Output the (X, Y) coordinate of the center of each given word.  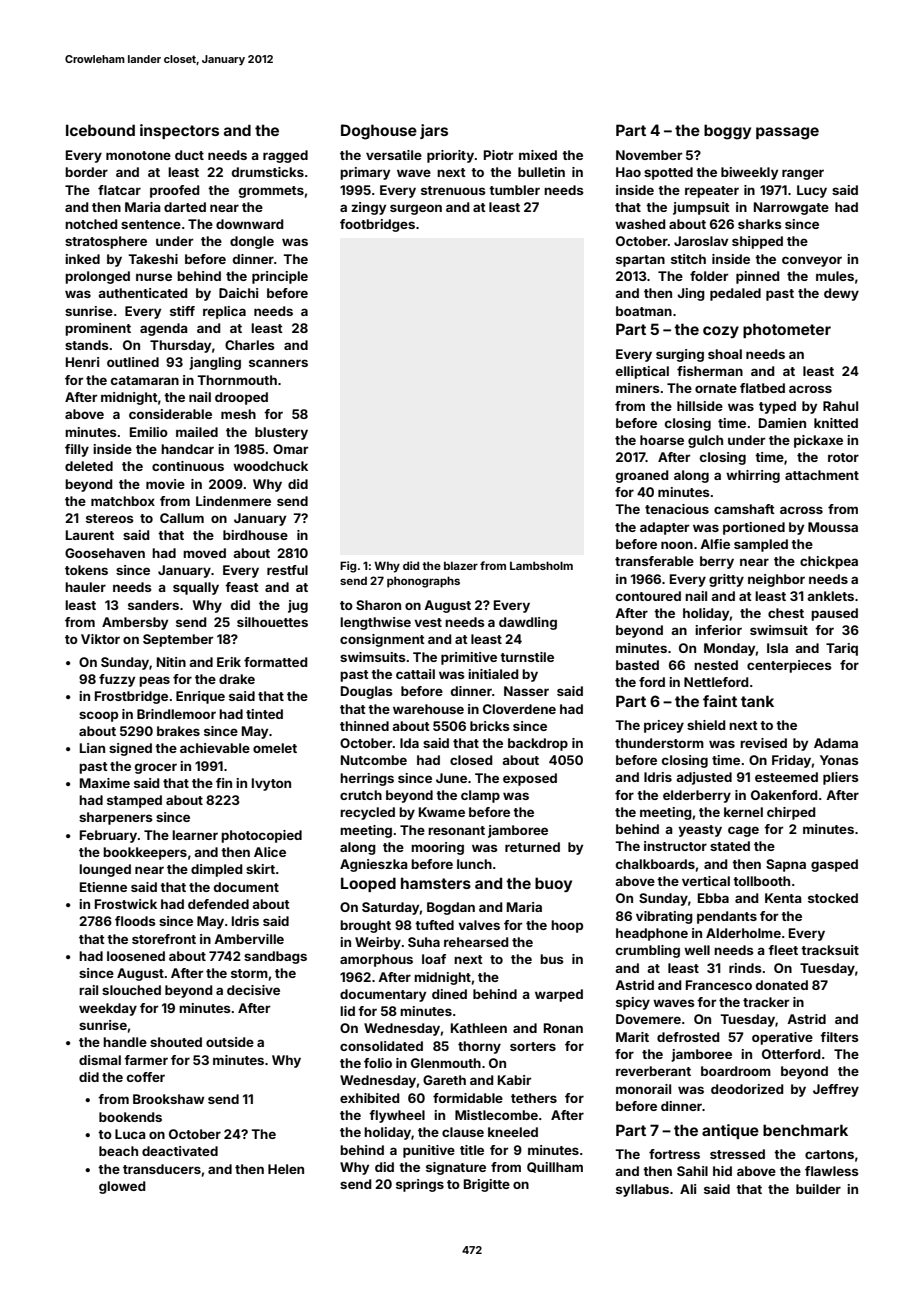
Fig (348, 567)
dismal (100, 1060)
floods (135, 921)
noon (677, 545)
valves (479, 925)
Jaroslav (701, 241)
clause (463, 1132)
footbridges (377, 225)
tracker (766, 1002)
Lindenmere (233, 501)
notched (91, 224)
